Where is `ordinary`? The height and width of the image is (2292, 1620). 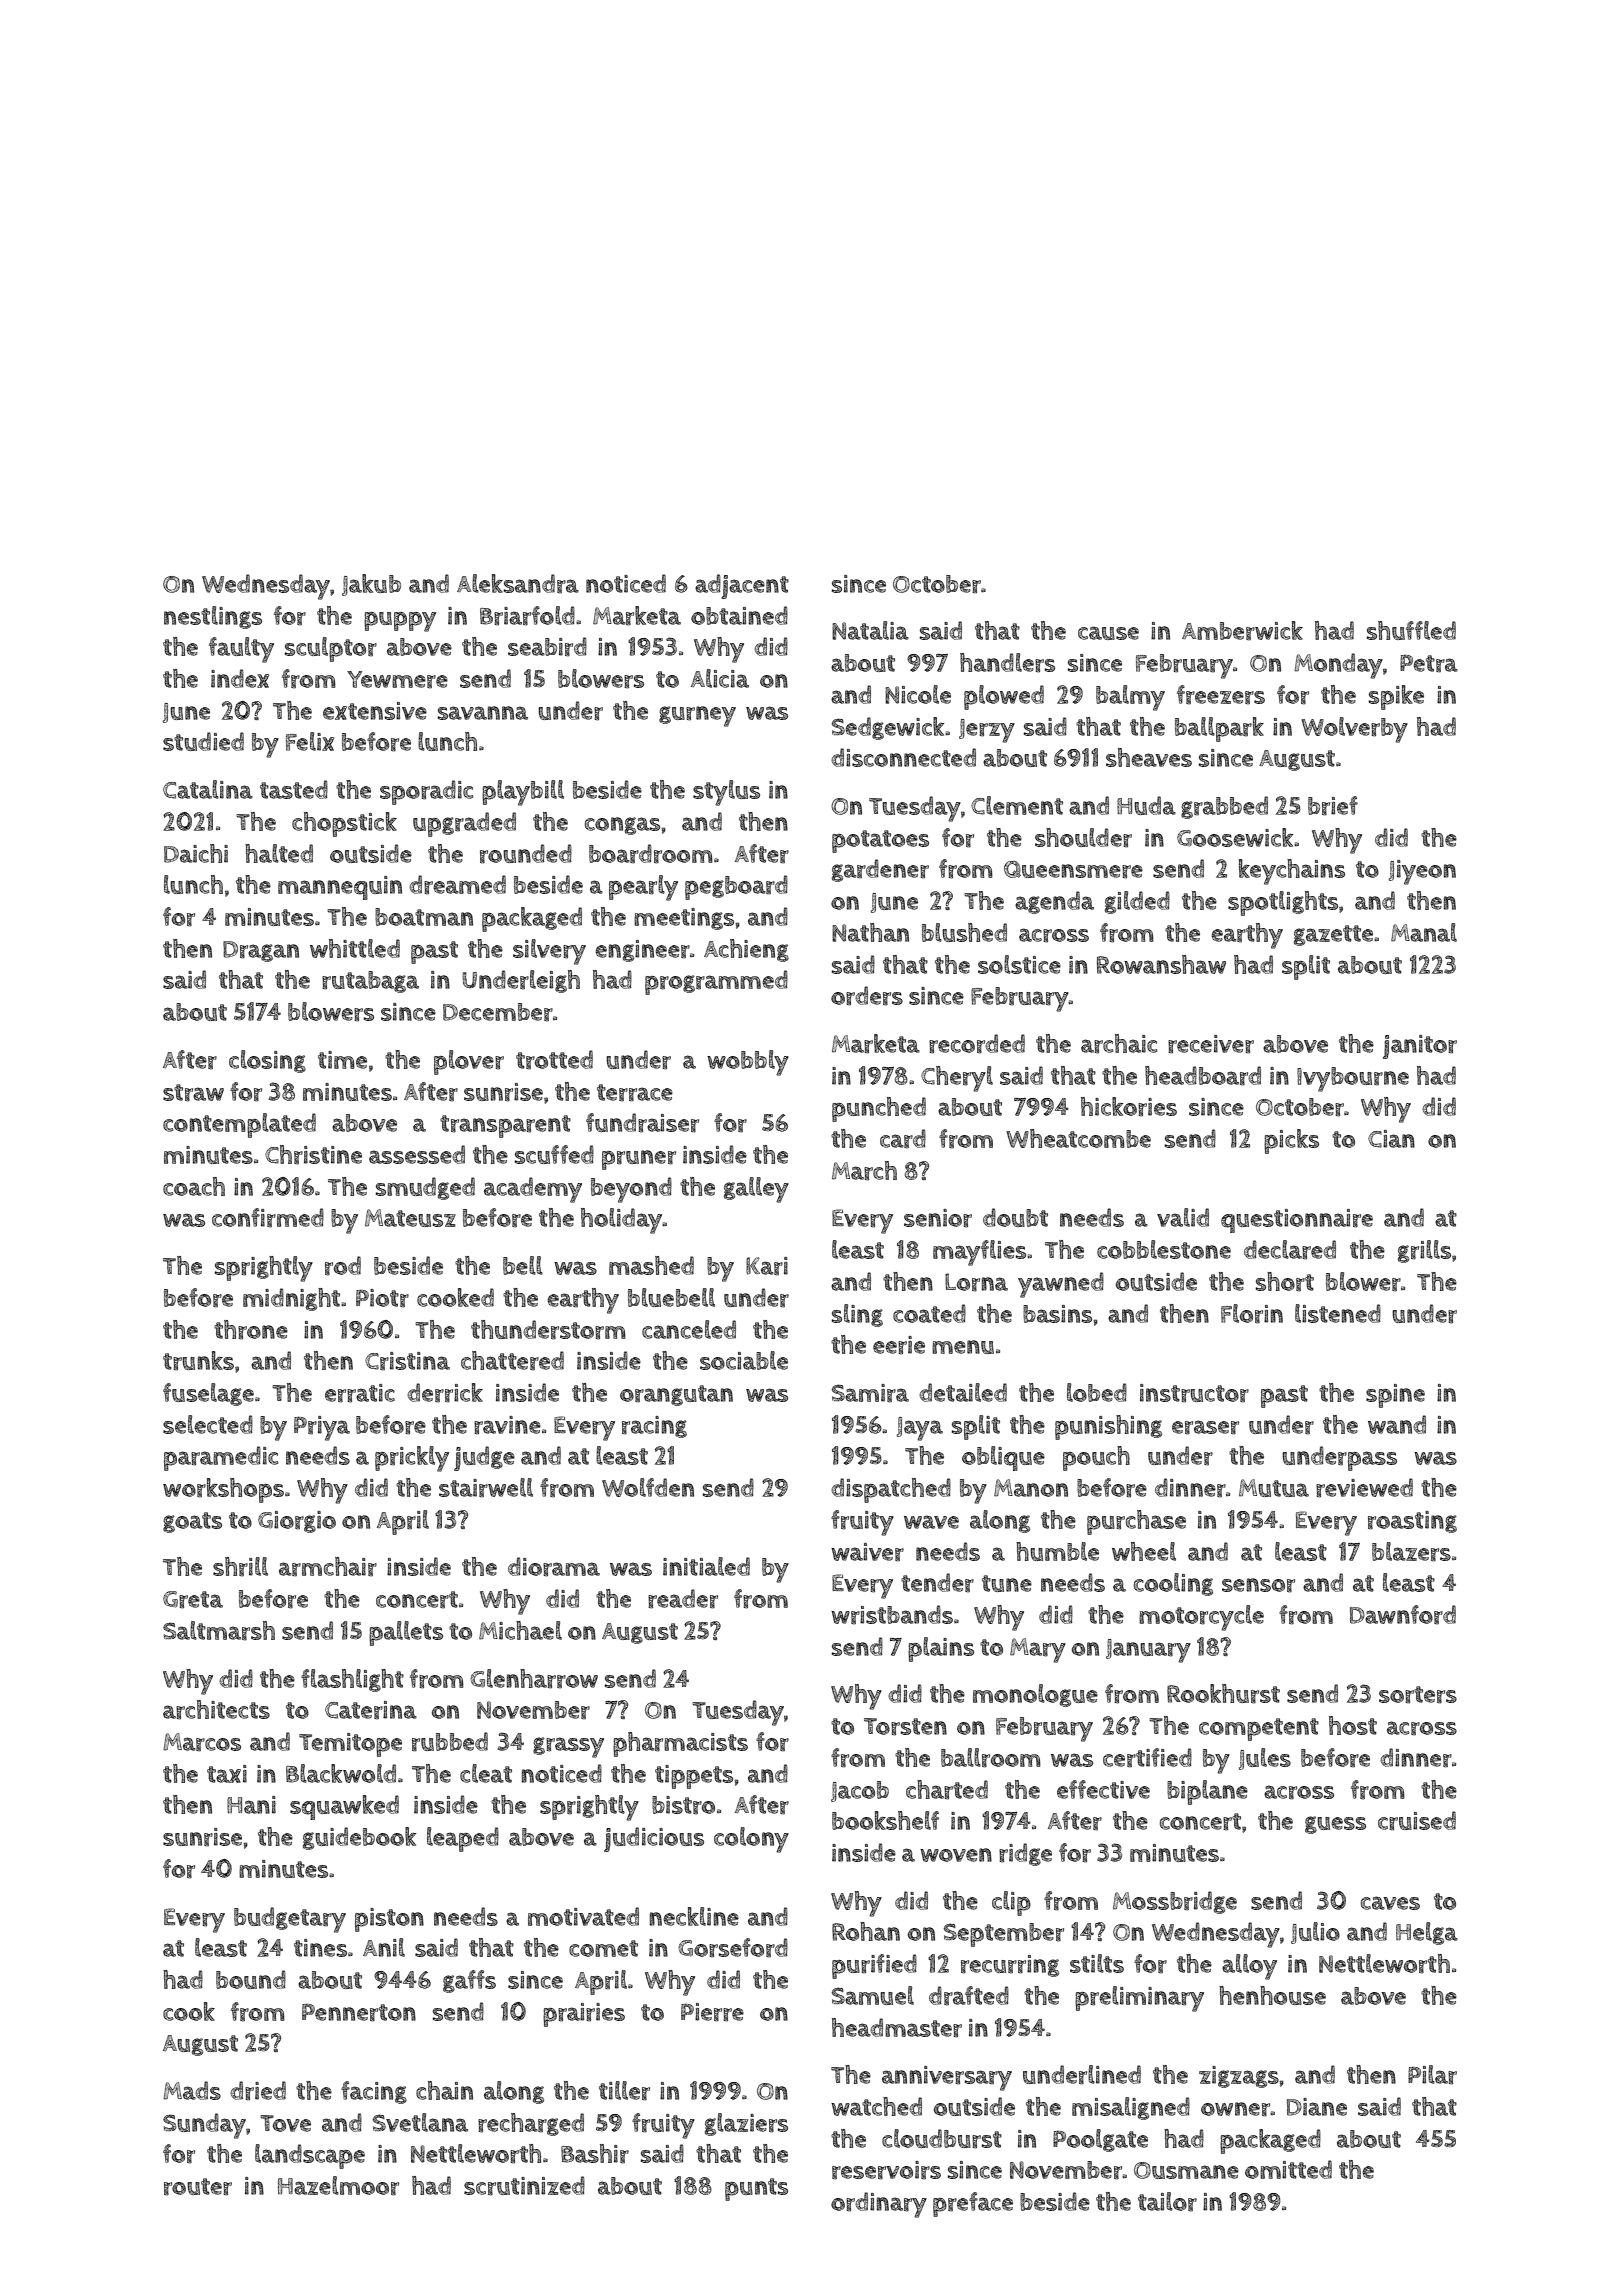
ordinary is located at coordinates (879, 2205).
